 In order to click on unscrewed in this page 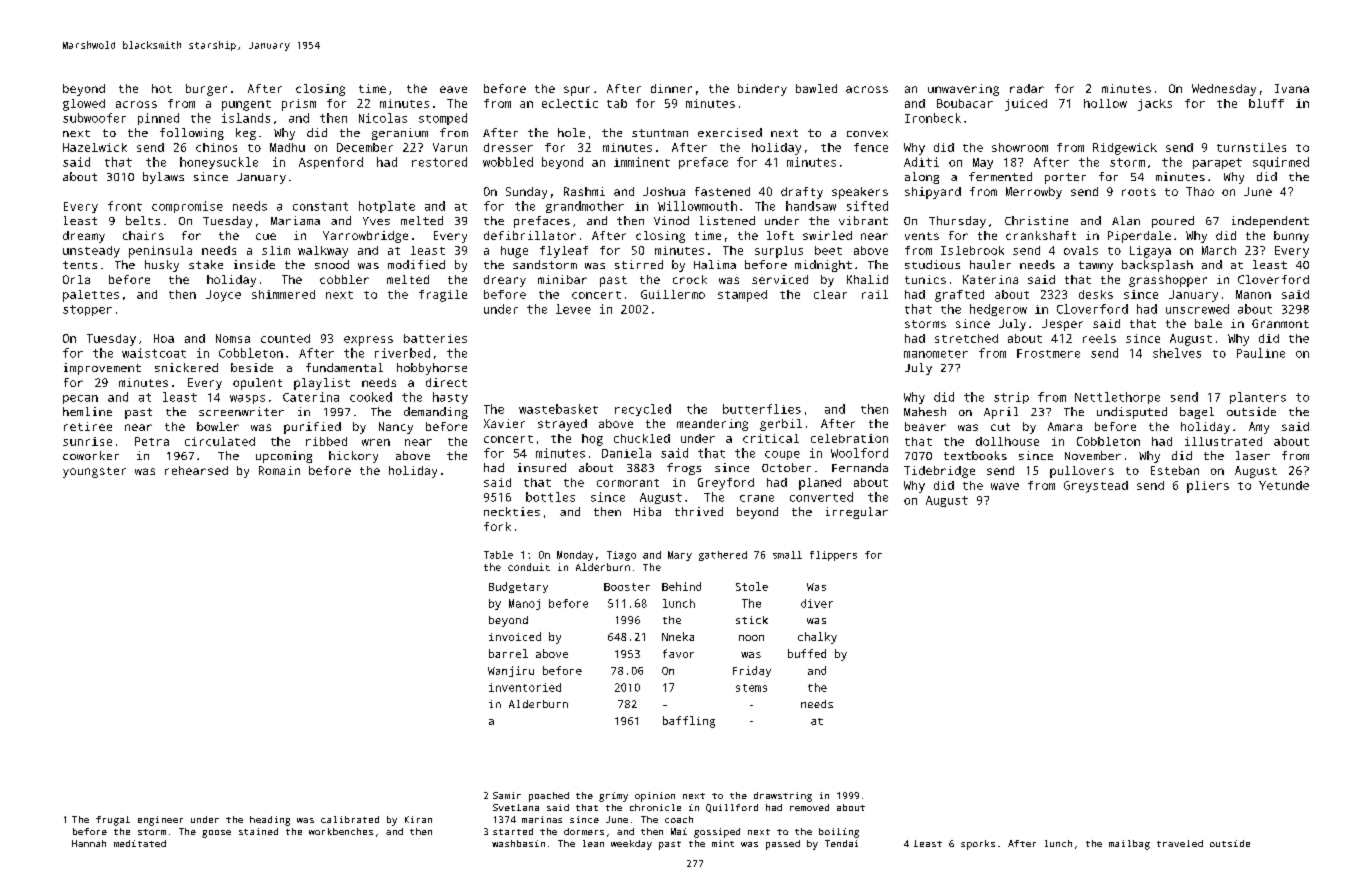, I will do `click(1197, 309)`.
